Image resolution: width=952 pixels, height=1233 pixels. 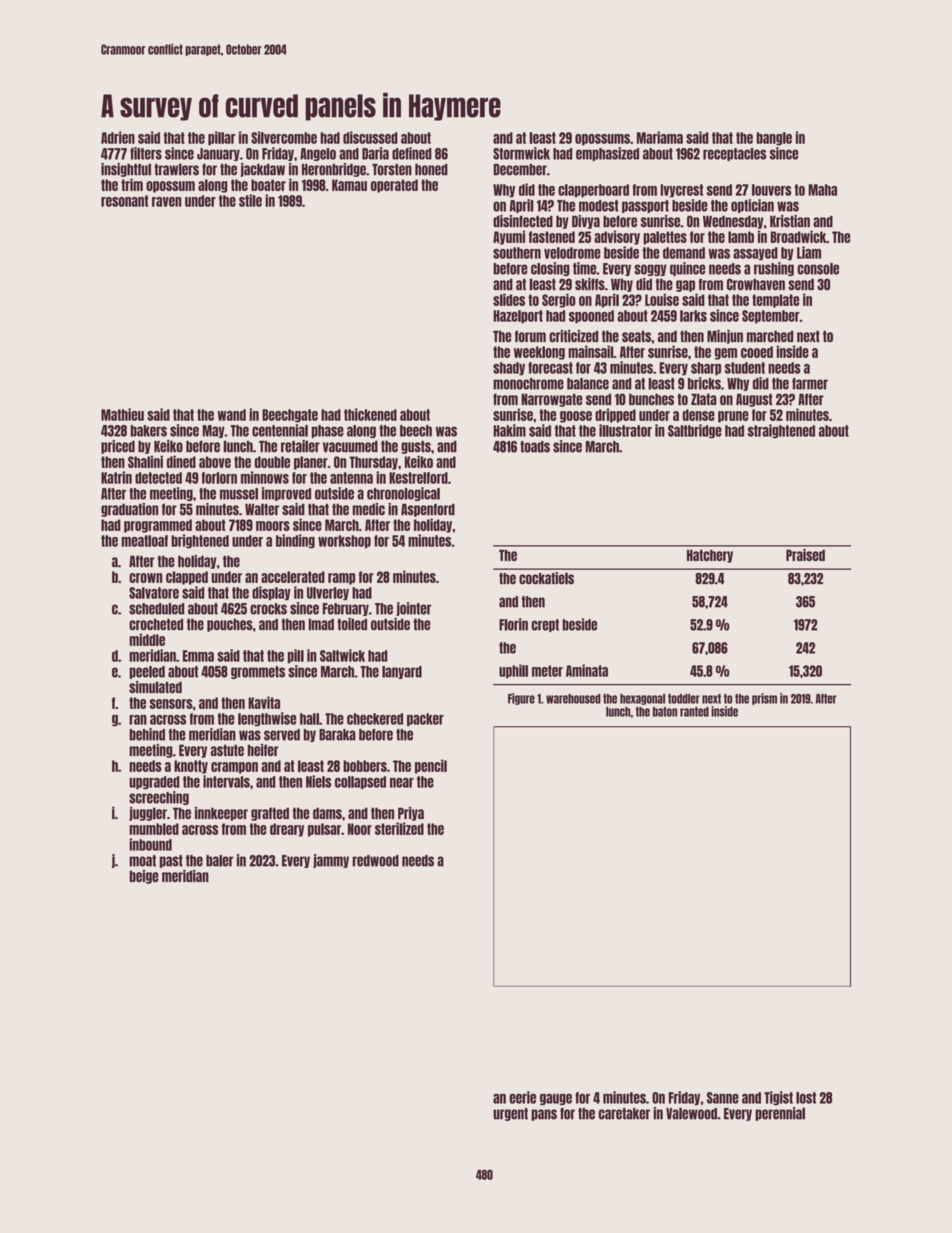 What do you see at coordinates (710, 556) in the screenshot?
I see `Hatchery` at bounding box center [710, 556].
